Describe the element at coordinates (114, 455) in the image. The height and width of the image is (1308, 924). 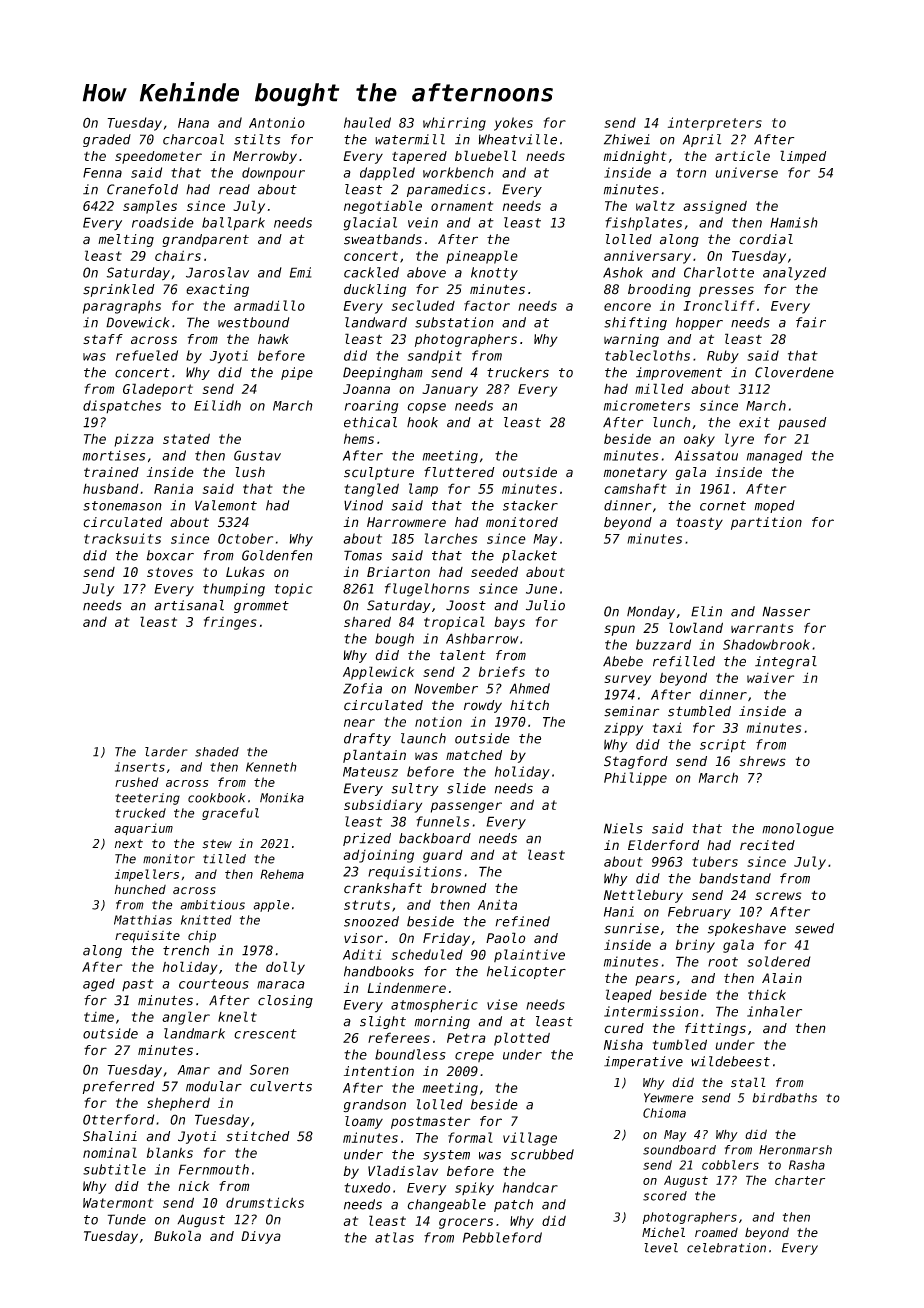
I see `mortises` at that location.
